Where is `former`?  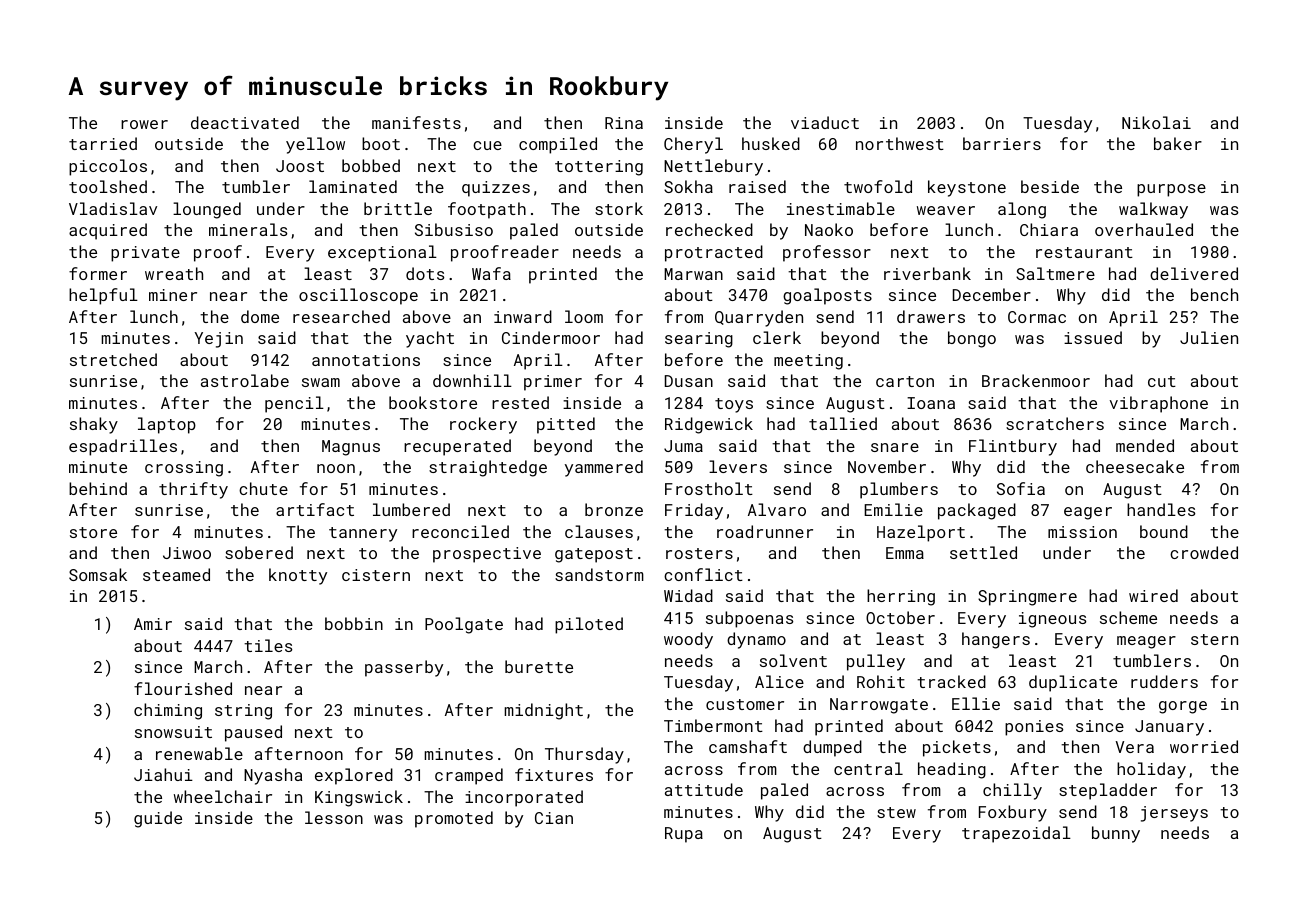 former is located at coordinates (98, 273).
